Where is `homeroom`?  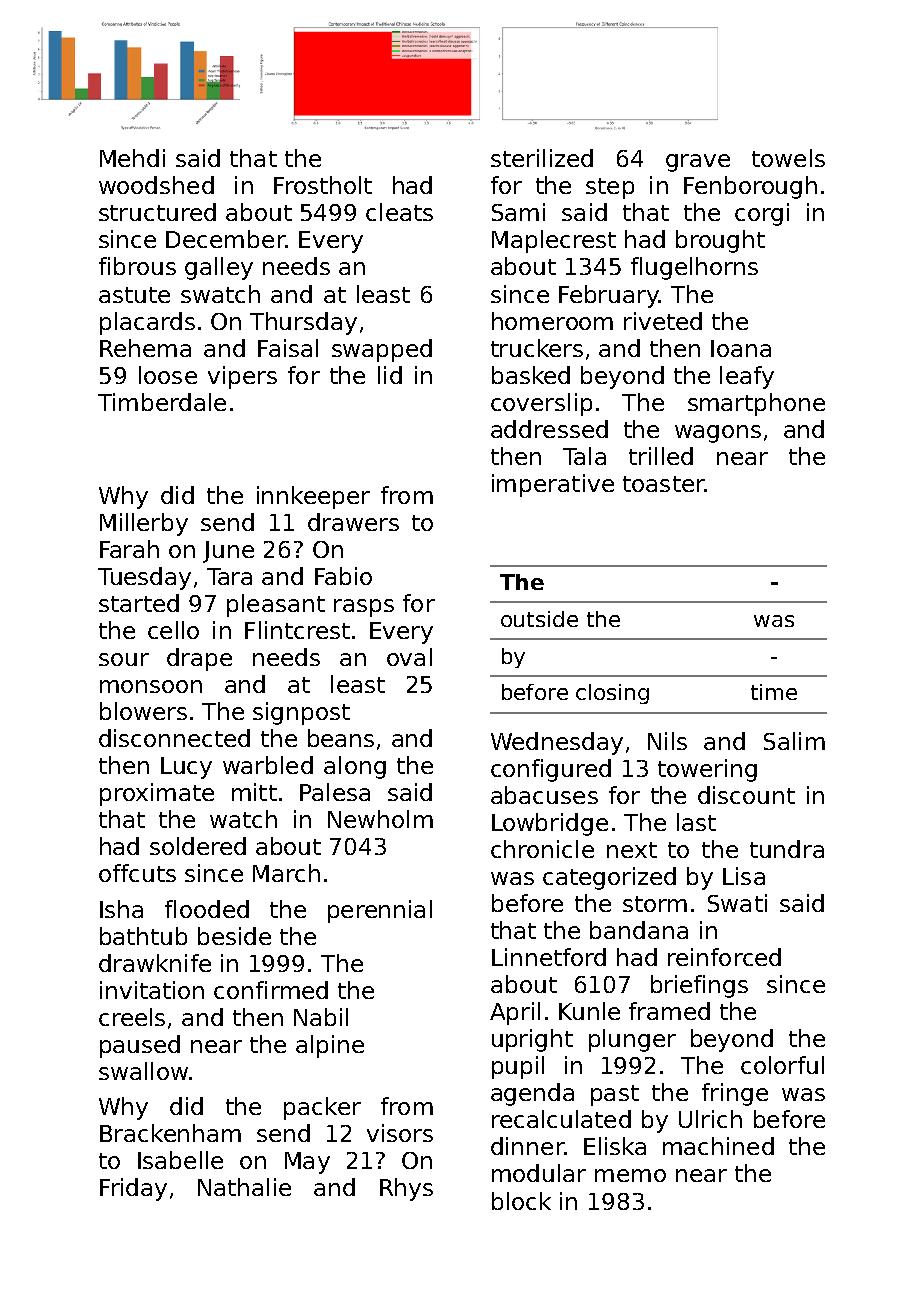
homeroom is located at coordinates (552, 321).
